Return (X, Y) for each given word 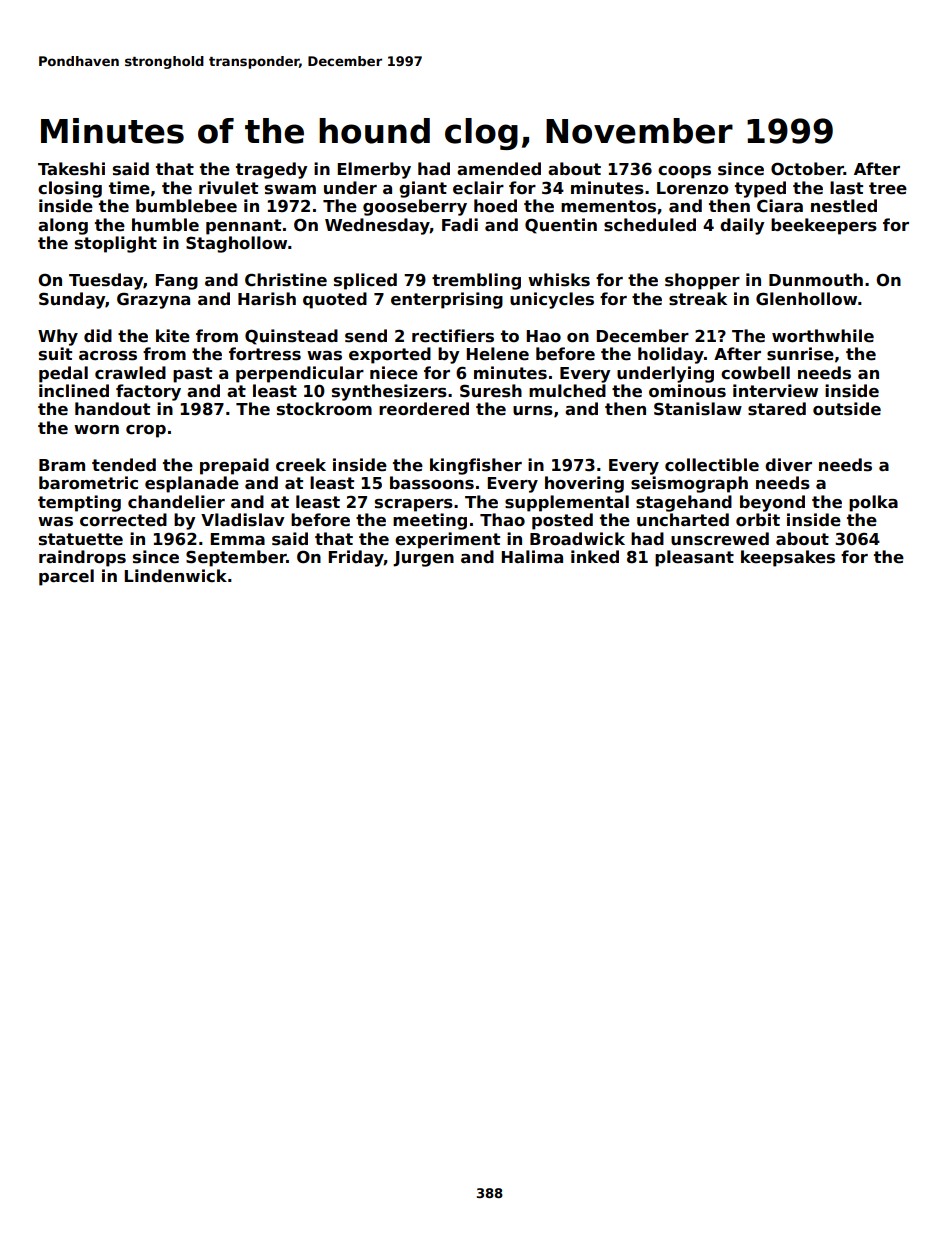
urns (533, 411)
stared (777, 409)
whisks (559, 280)
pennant (243, 227)
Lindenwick (175, 576)
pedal (63, 374)
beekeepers (824, 226)
